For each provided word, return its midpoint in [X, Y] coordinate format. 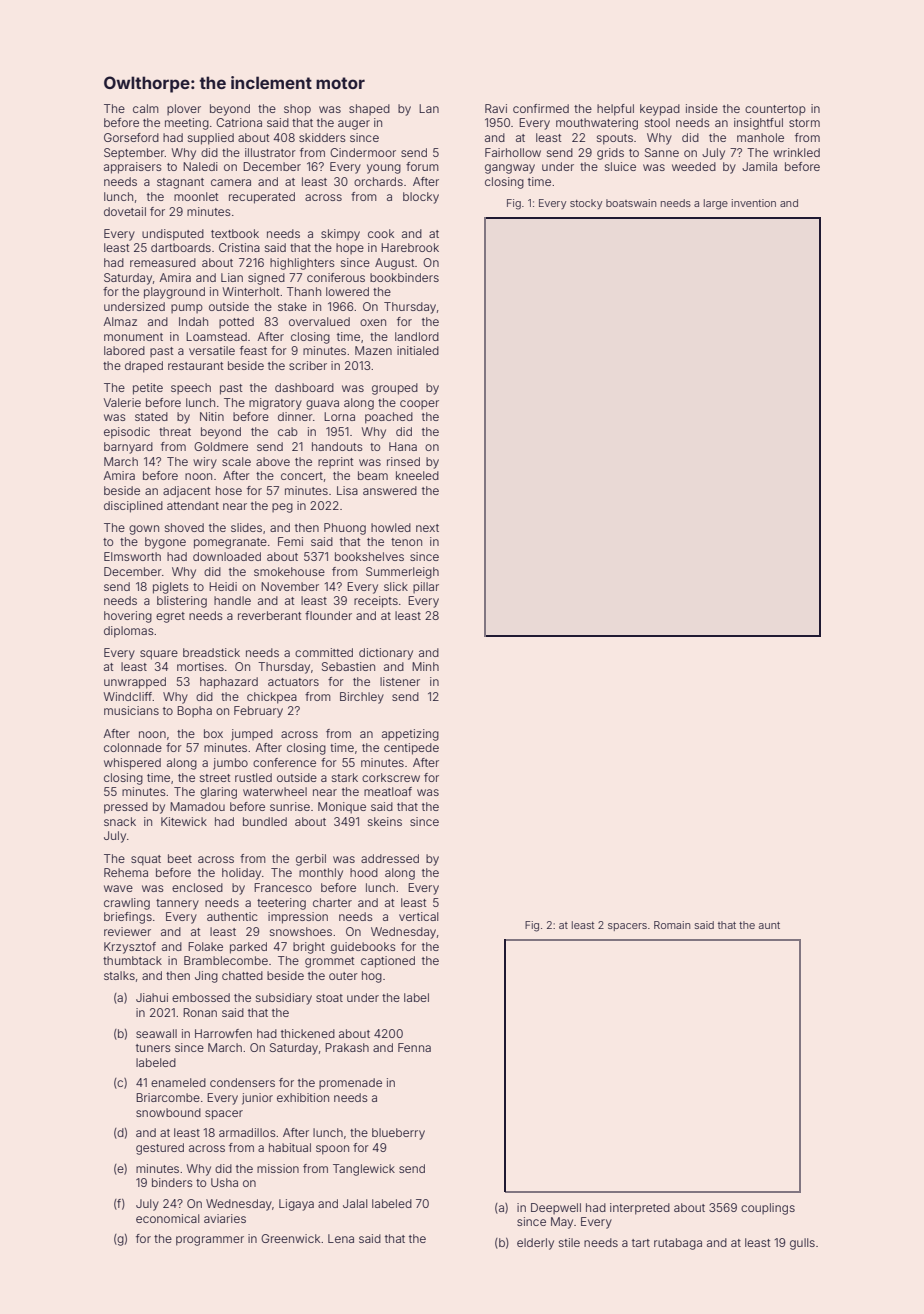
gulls [802, 1244]
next [427, 528]
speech [191, 388]
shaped [369, 109]
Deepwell [556, 1208]
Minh [425, 666]
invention [754, 203]
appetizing [410, 735]
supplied [211, 139]
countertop [775, 110]
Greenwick [290, 1238]
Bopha [194, 711]
